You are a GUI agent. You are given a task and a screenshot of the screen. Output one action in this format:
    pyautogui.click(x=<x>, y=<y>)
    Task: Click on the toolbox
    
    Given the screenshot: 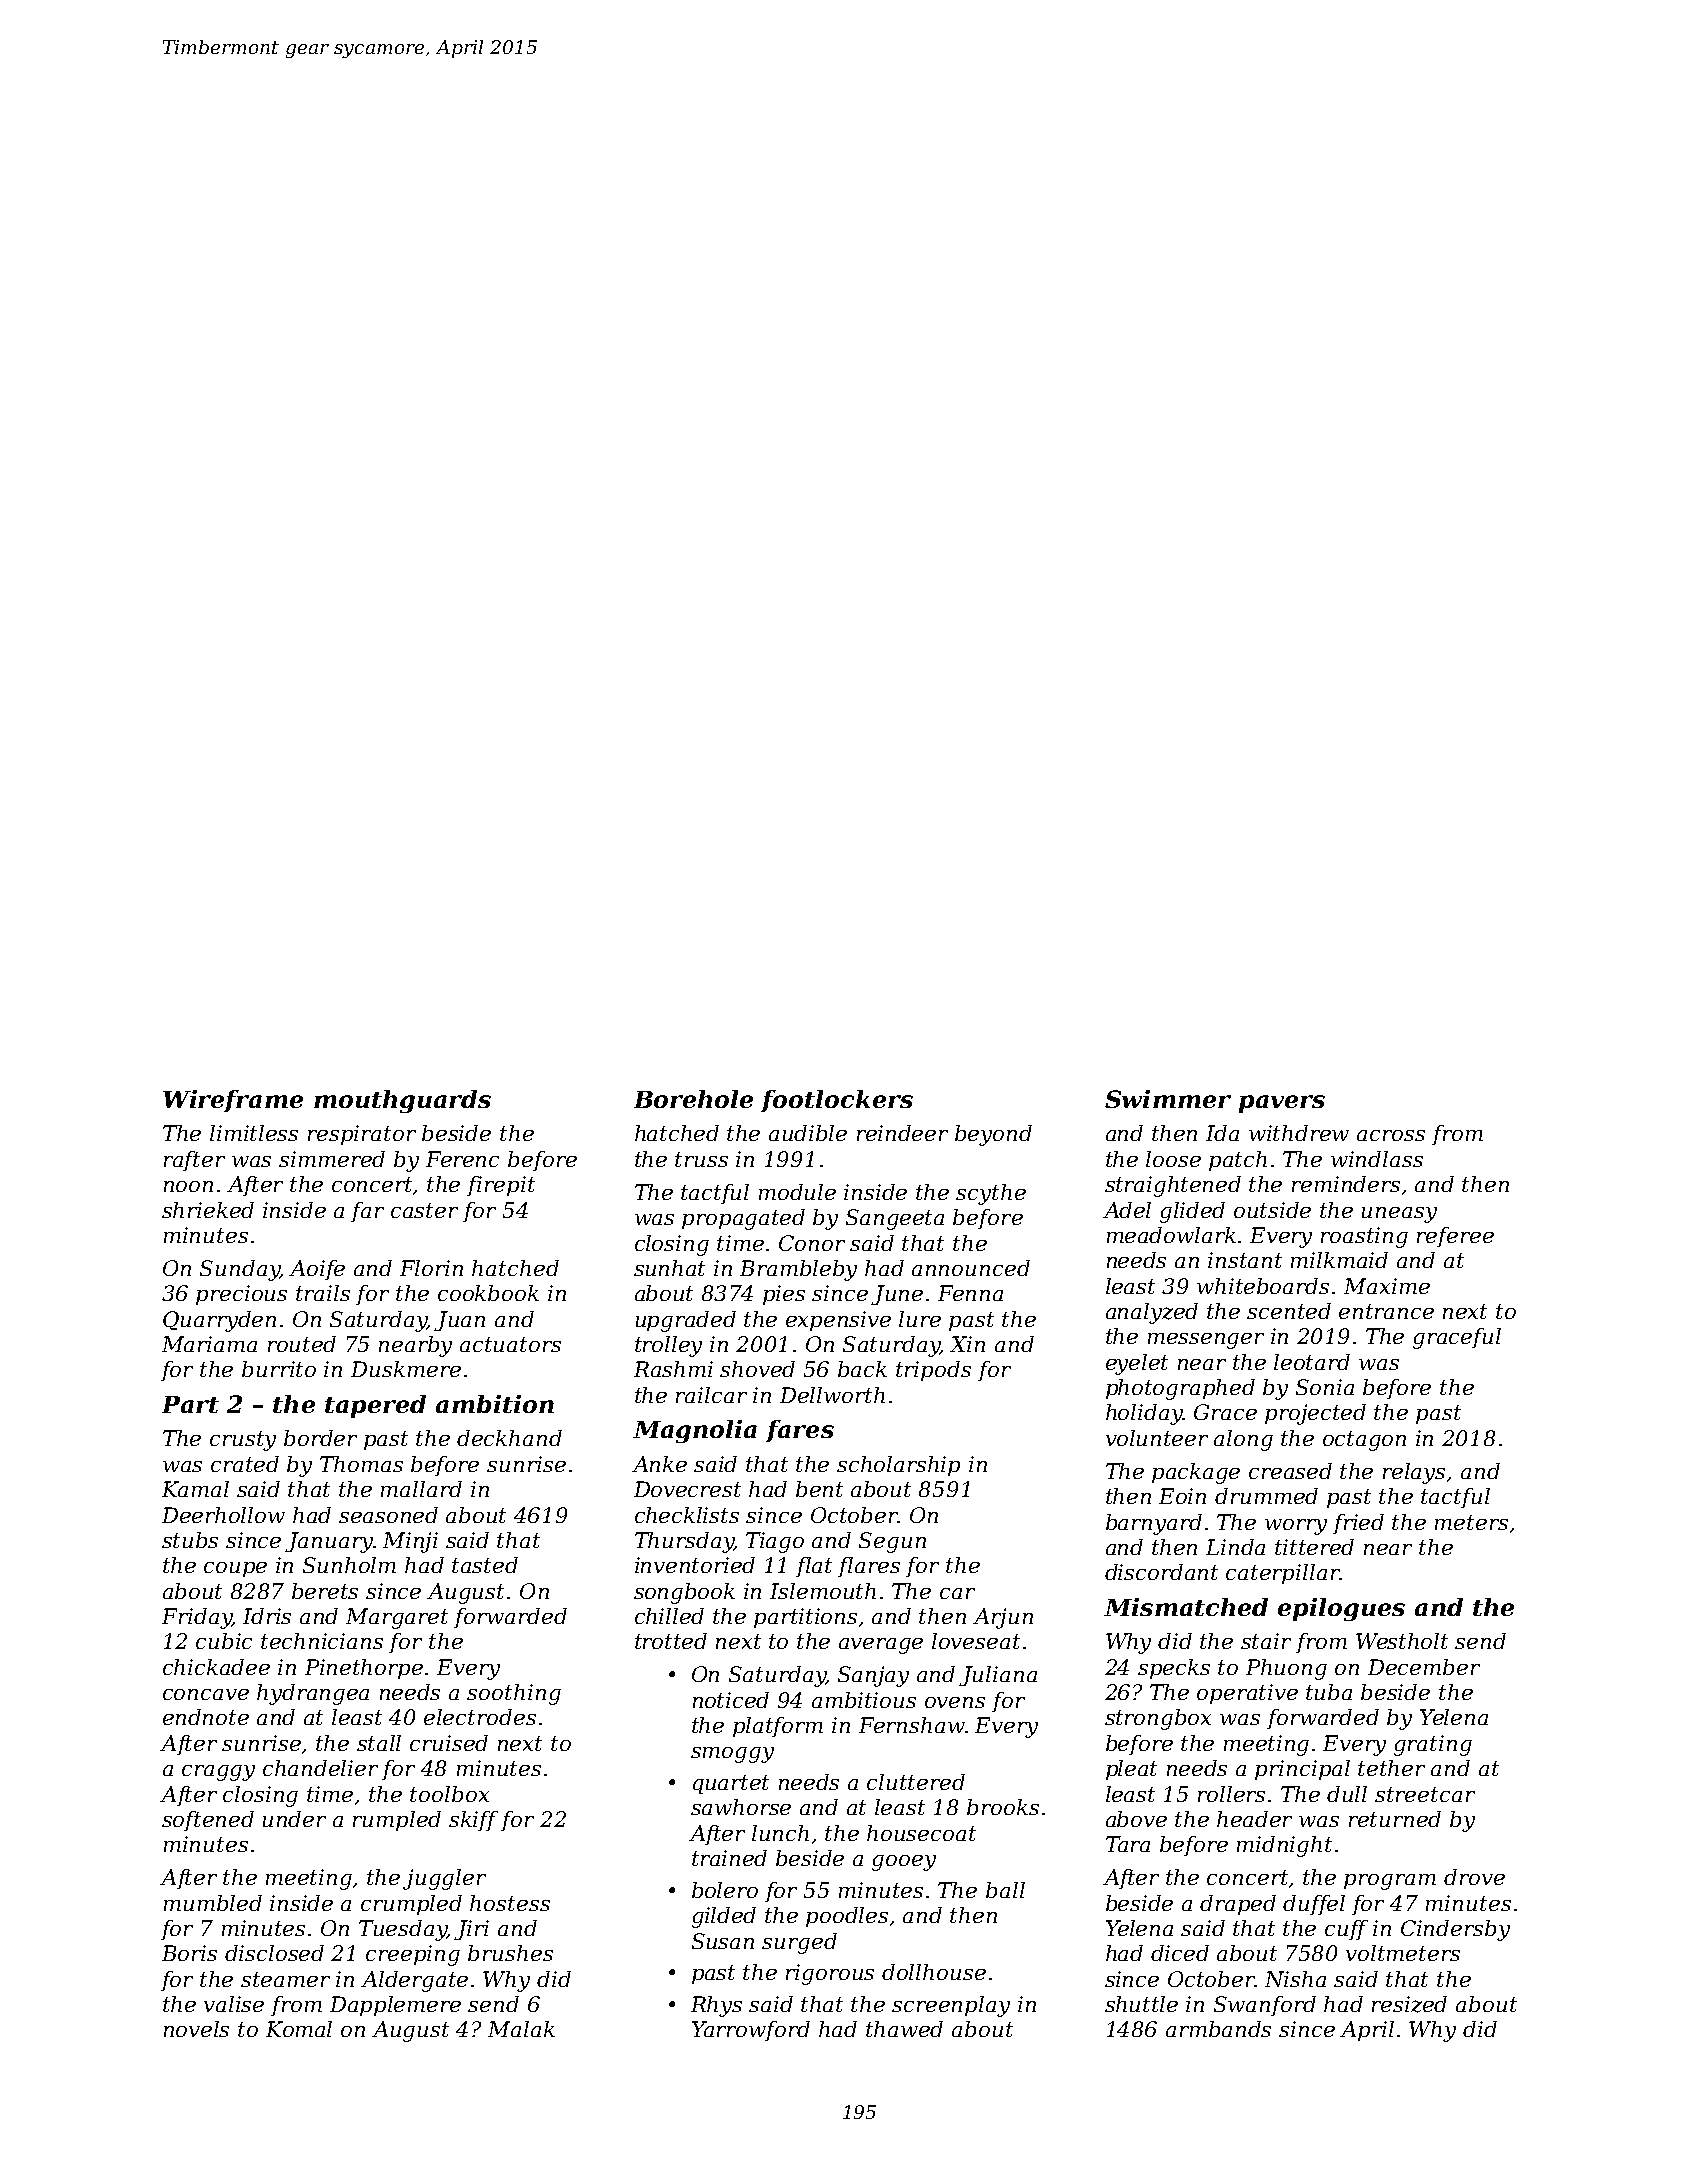 What is the action you would take?
    pyautogui.click(x=449, y=1794)
